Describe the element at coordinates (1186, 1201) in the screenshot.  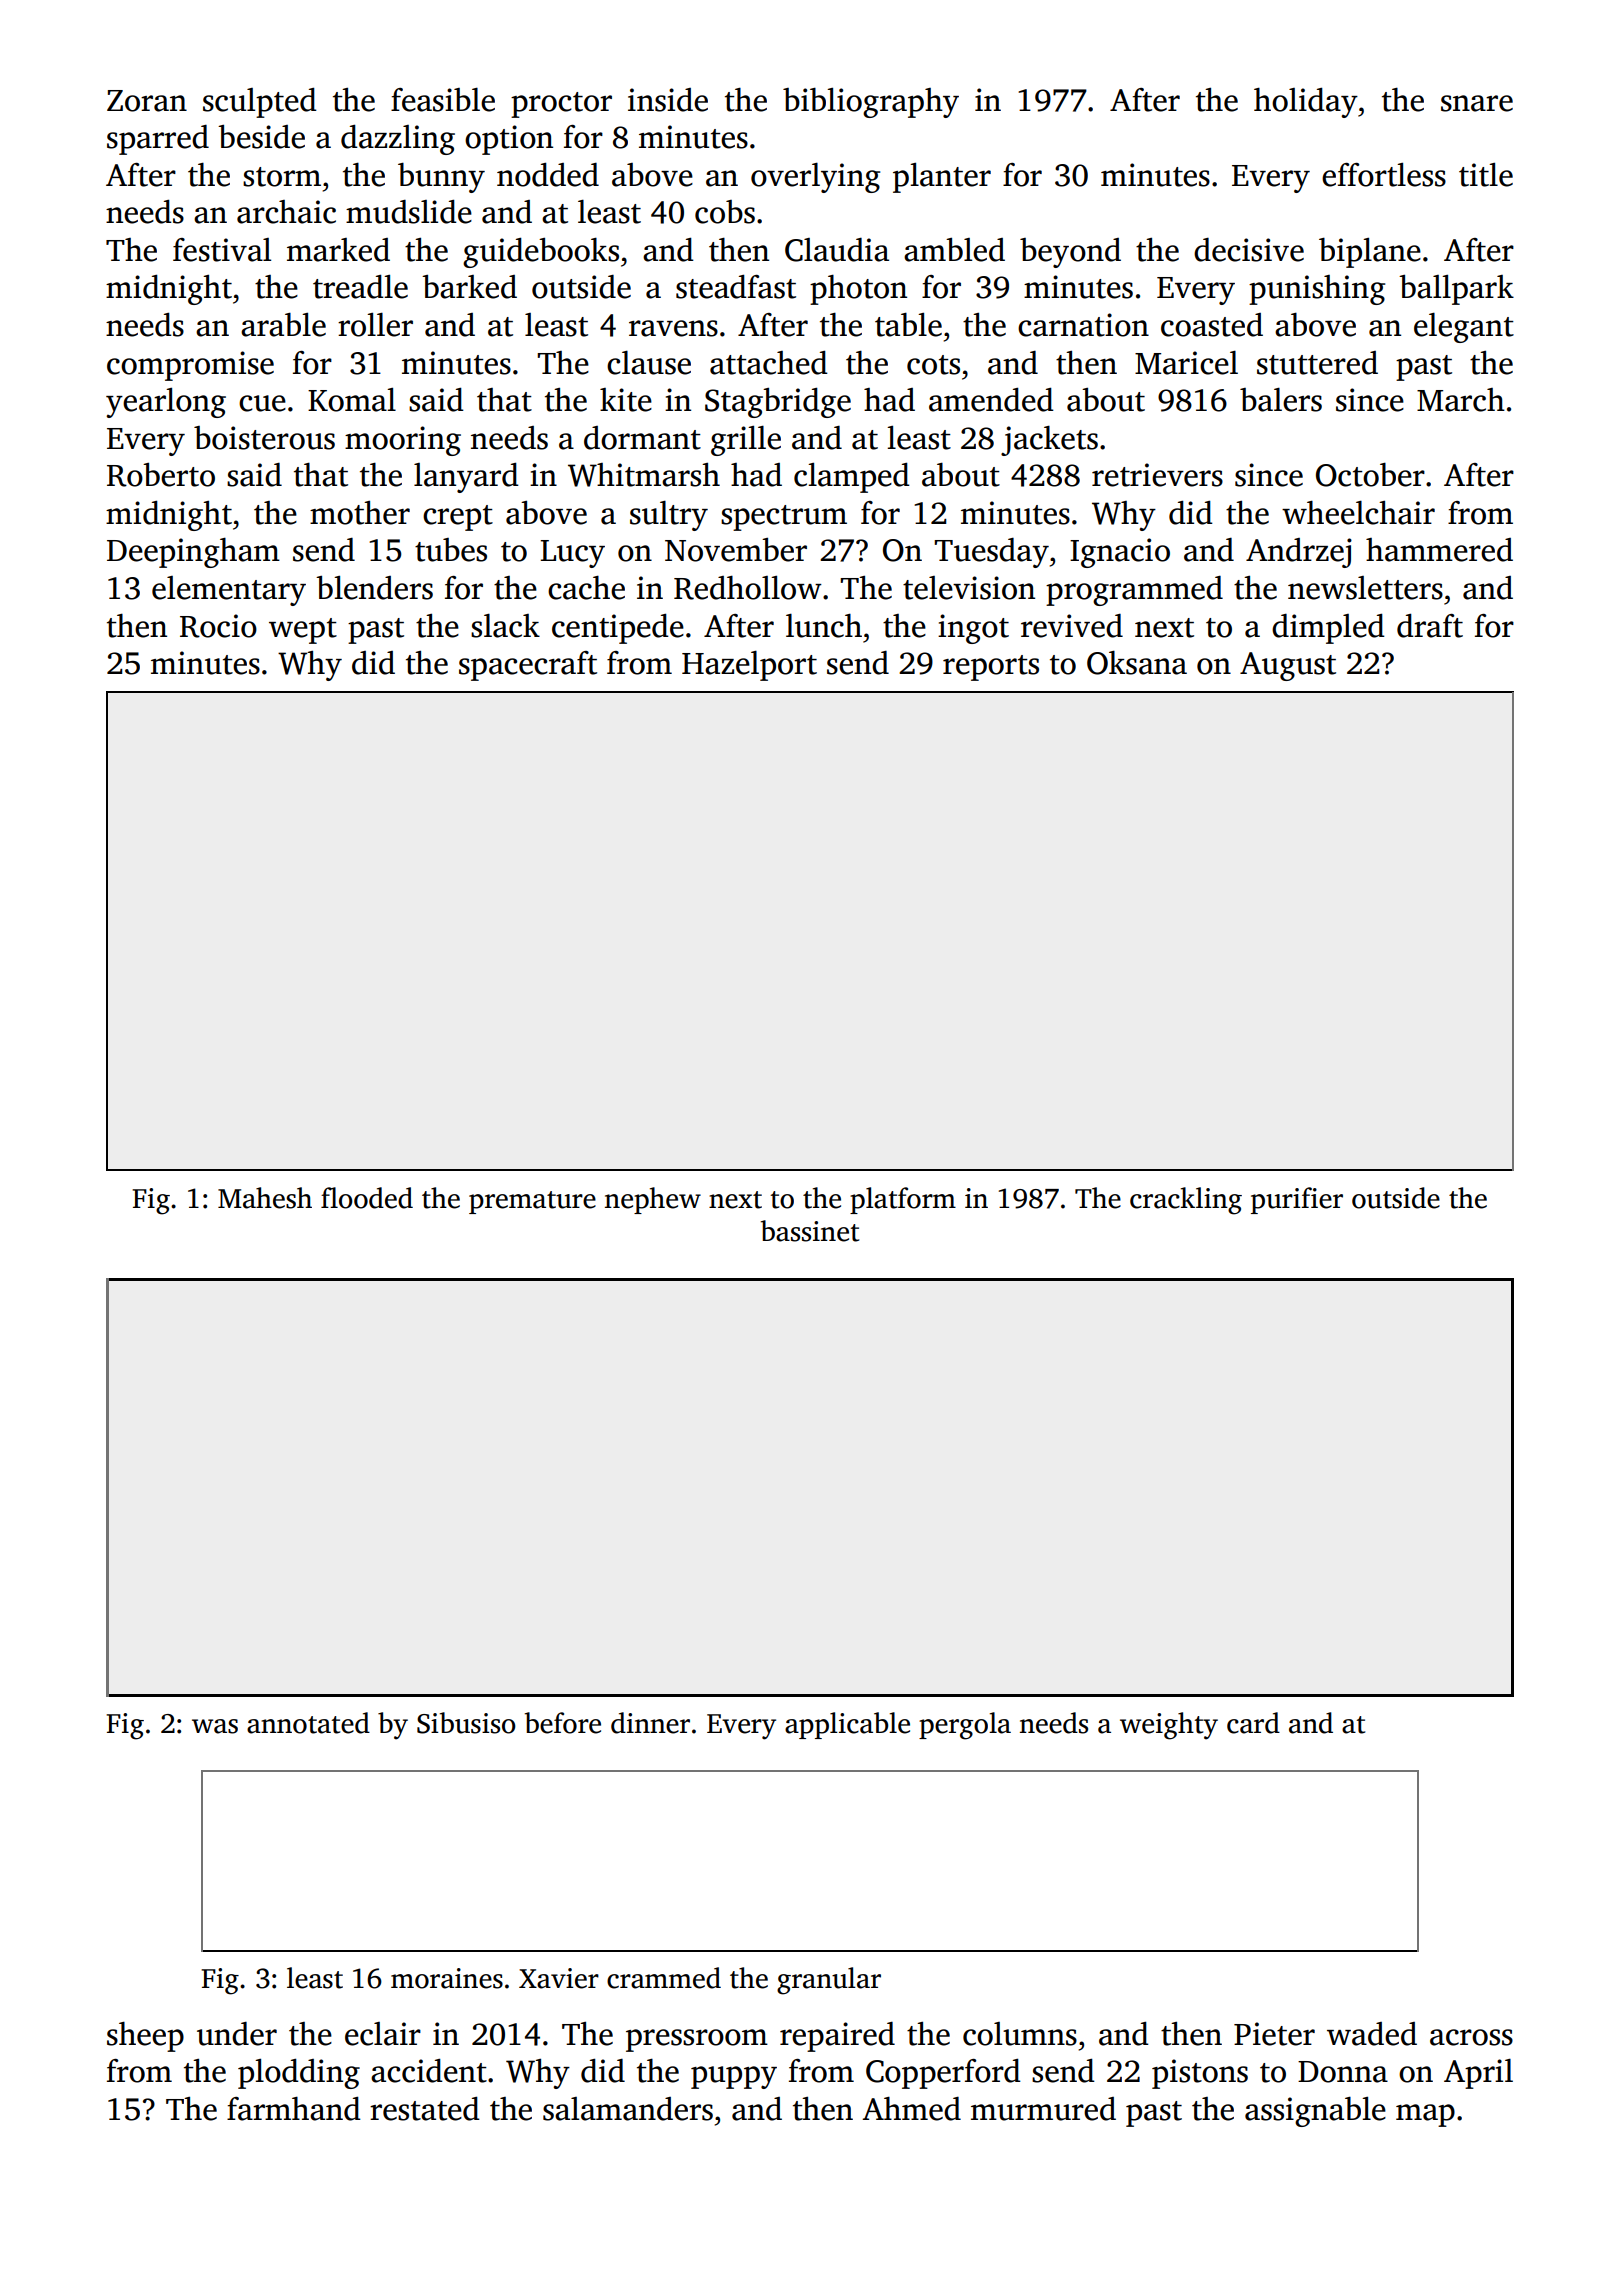
I see `crackling` at that location.
